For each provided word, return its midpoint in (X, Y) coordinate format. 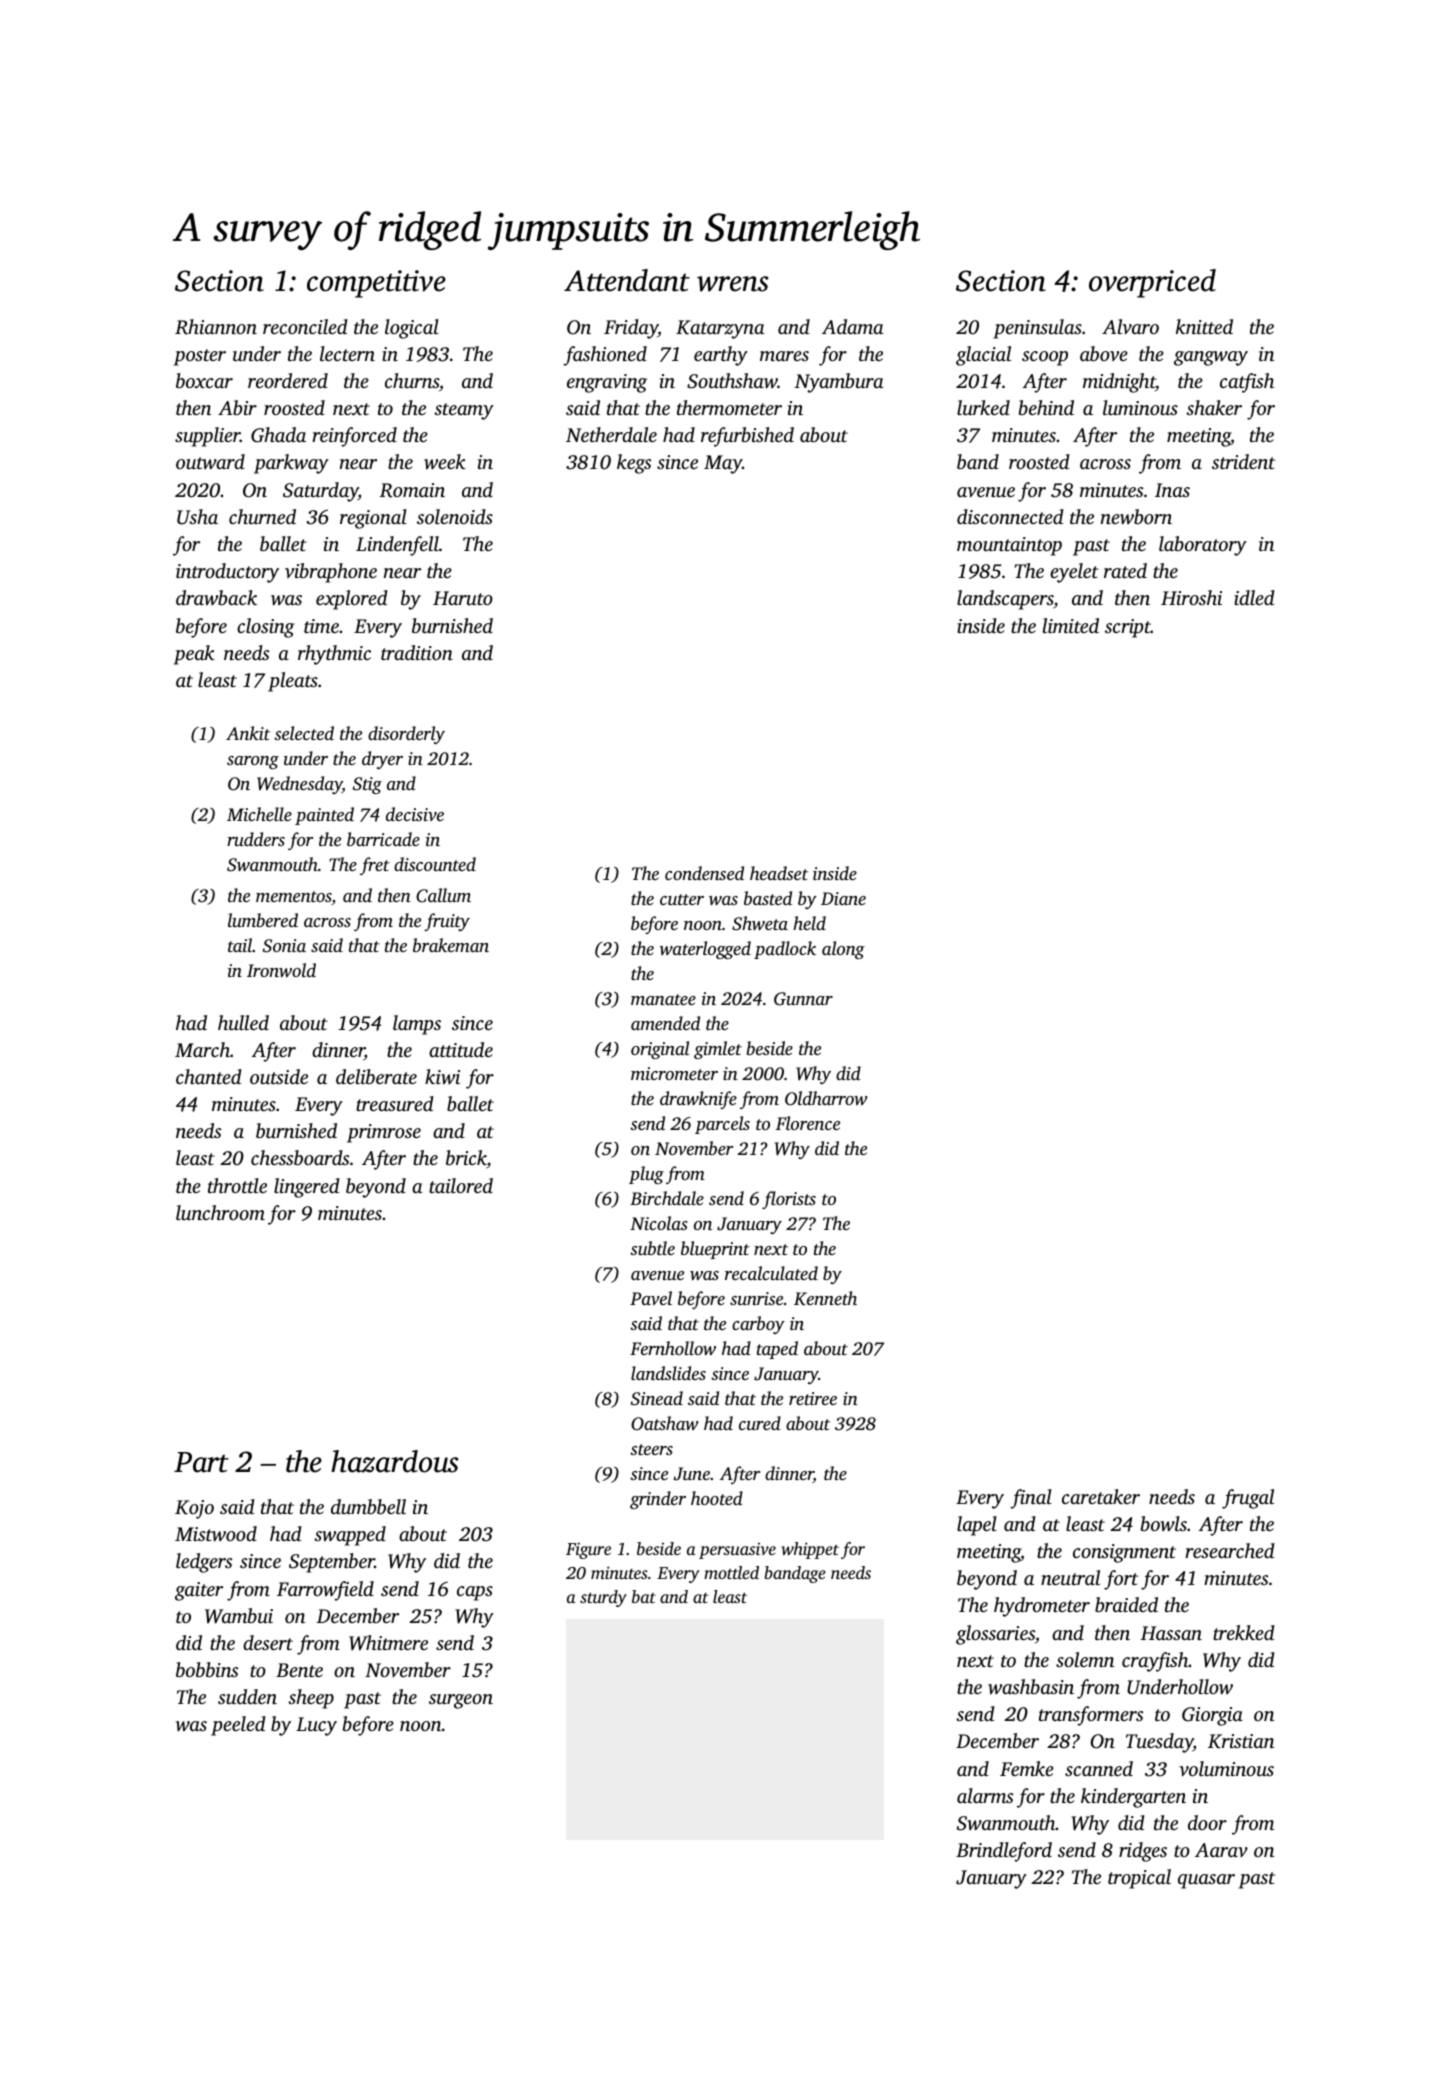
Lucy (316, 1726)
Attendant (627, 280)
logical (412, 329)
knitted (1204, 326)
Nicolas (659, 1223)
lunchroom (220, 1212)
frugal (1248, 1499)
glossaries (995, 1635)
